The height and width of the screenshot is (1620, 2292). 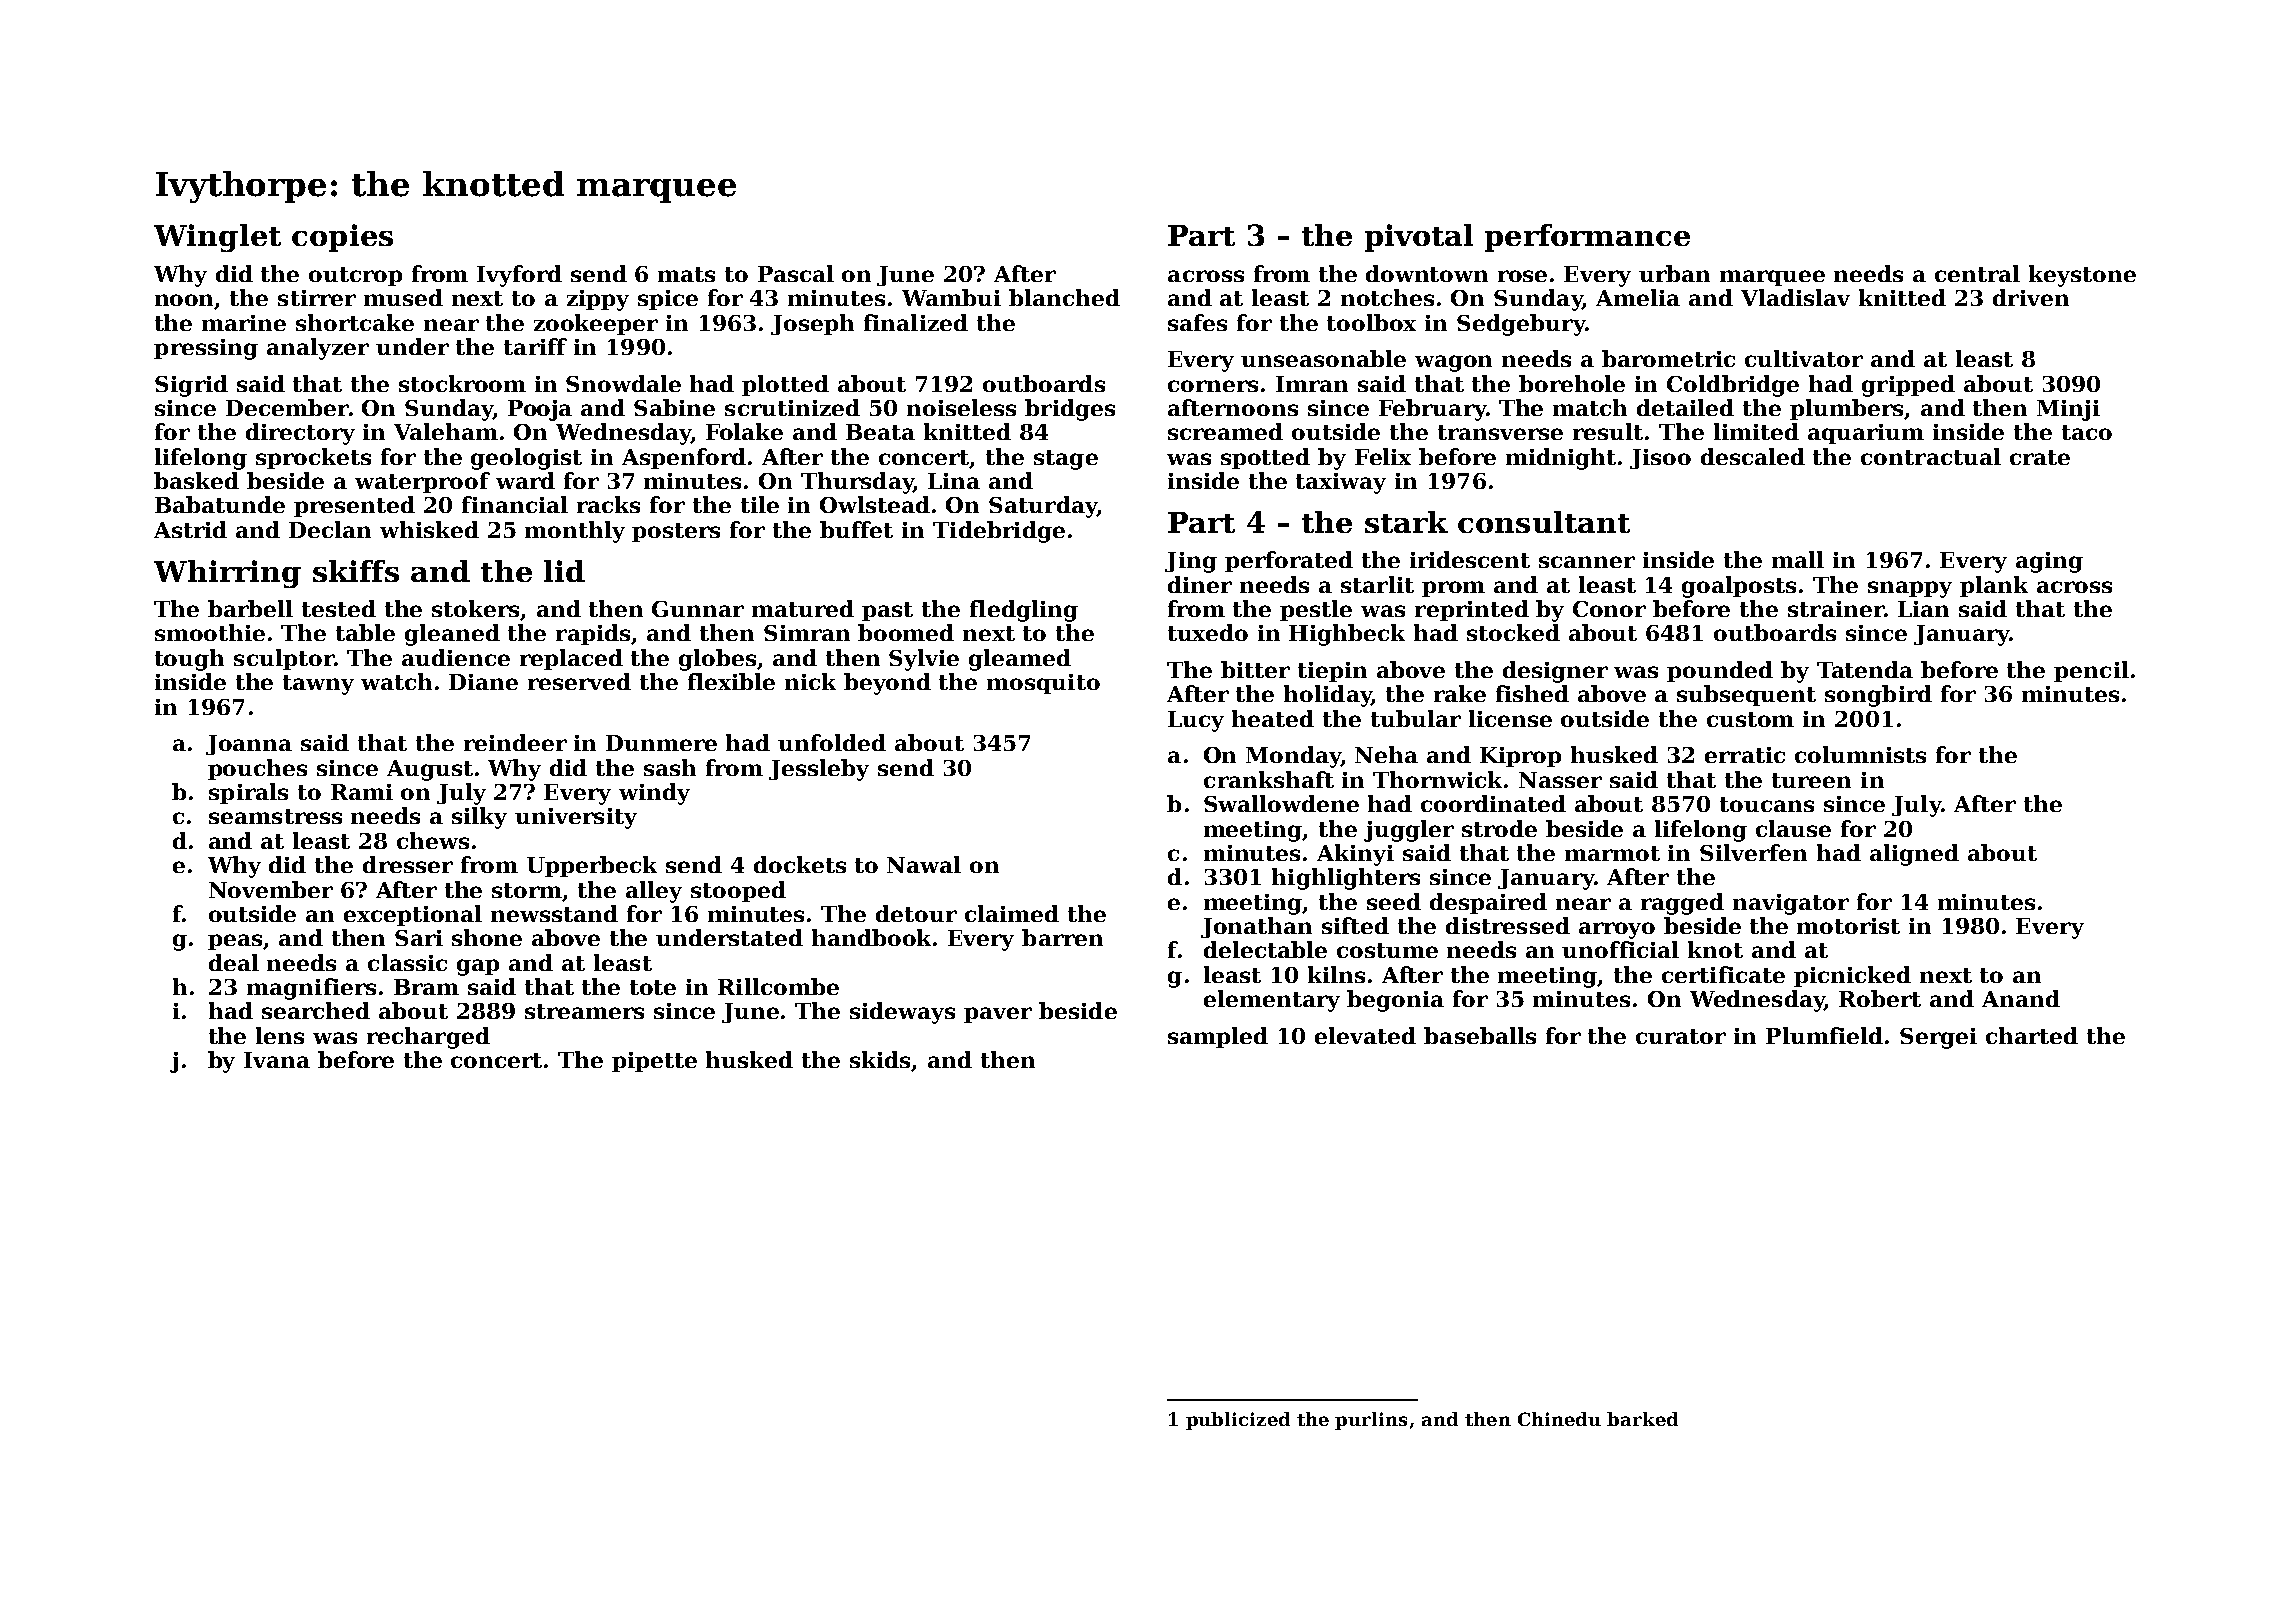 What do you see at coordinates (2040, 457) in the screenshot?
I see `crate` at bounding box center [2040, 457].
